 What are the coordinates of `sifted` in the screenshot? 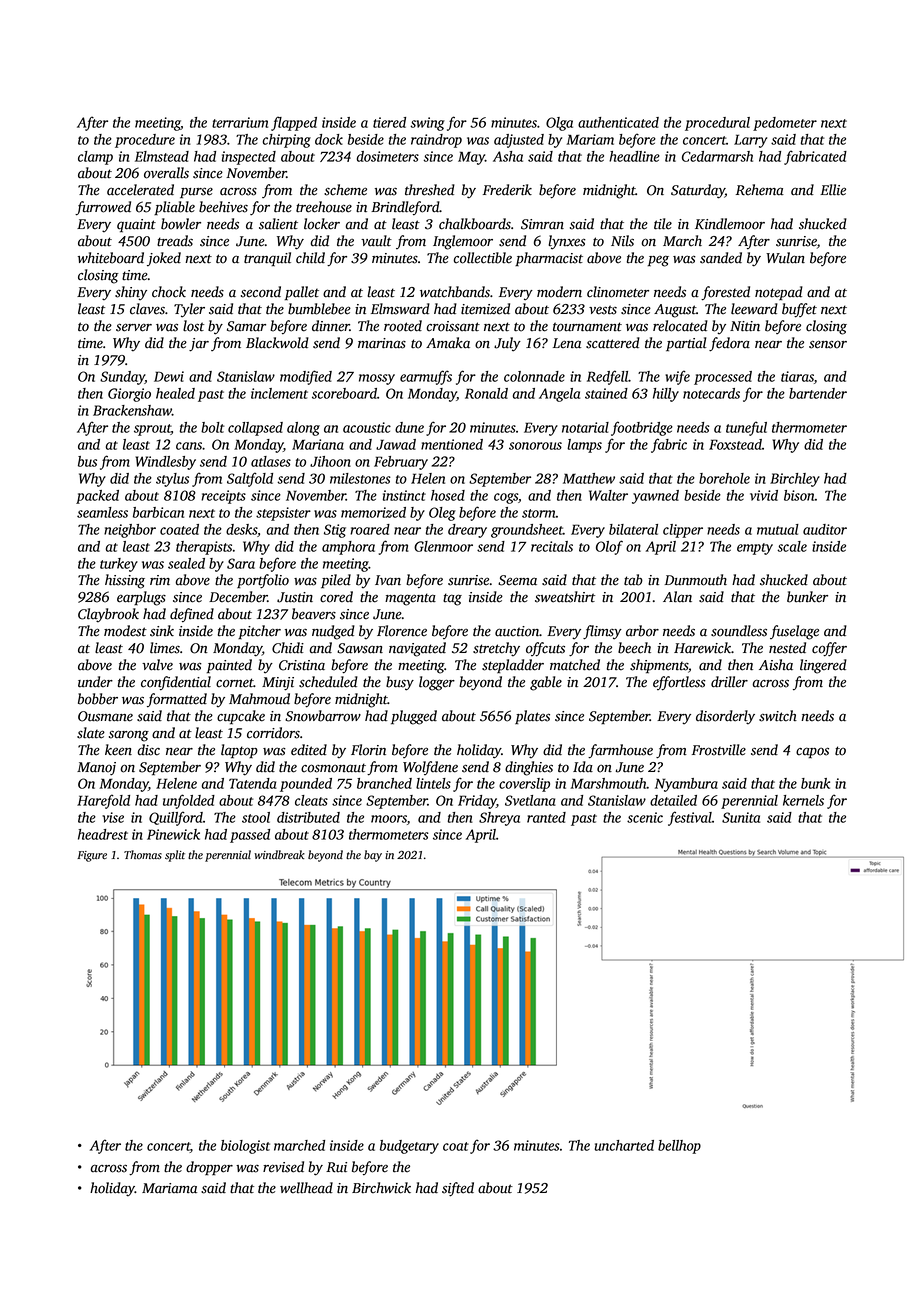 It's located at (458, 1189).
